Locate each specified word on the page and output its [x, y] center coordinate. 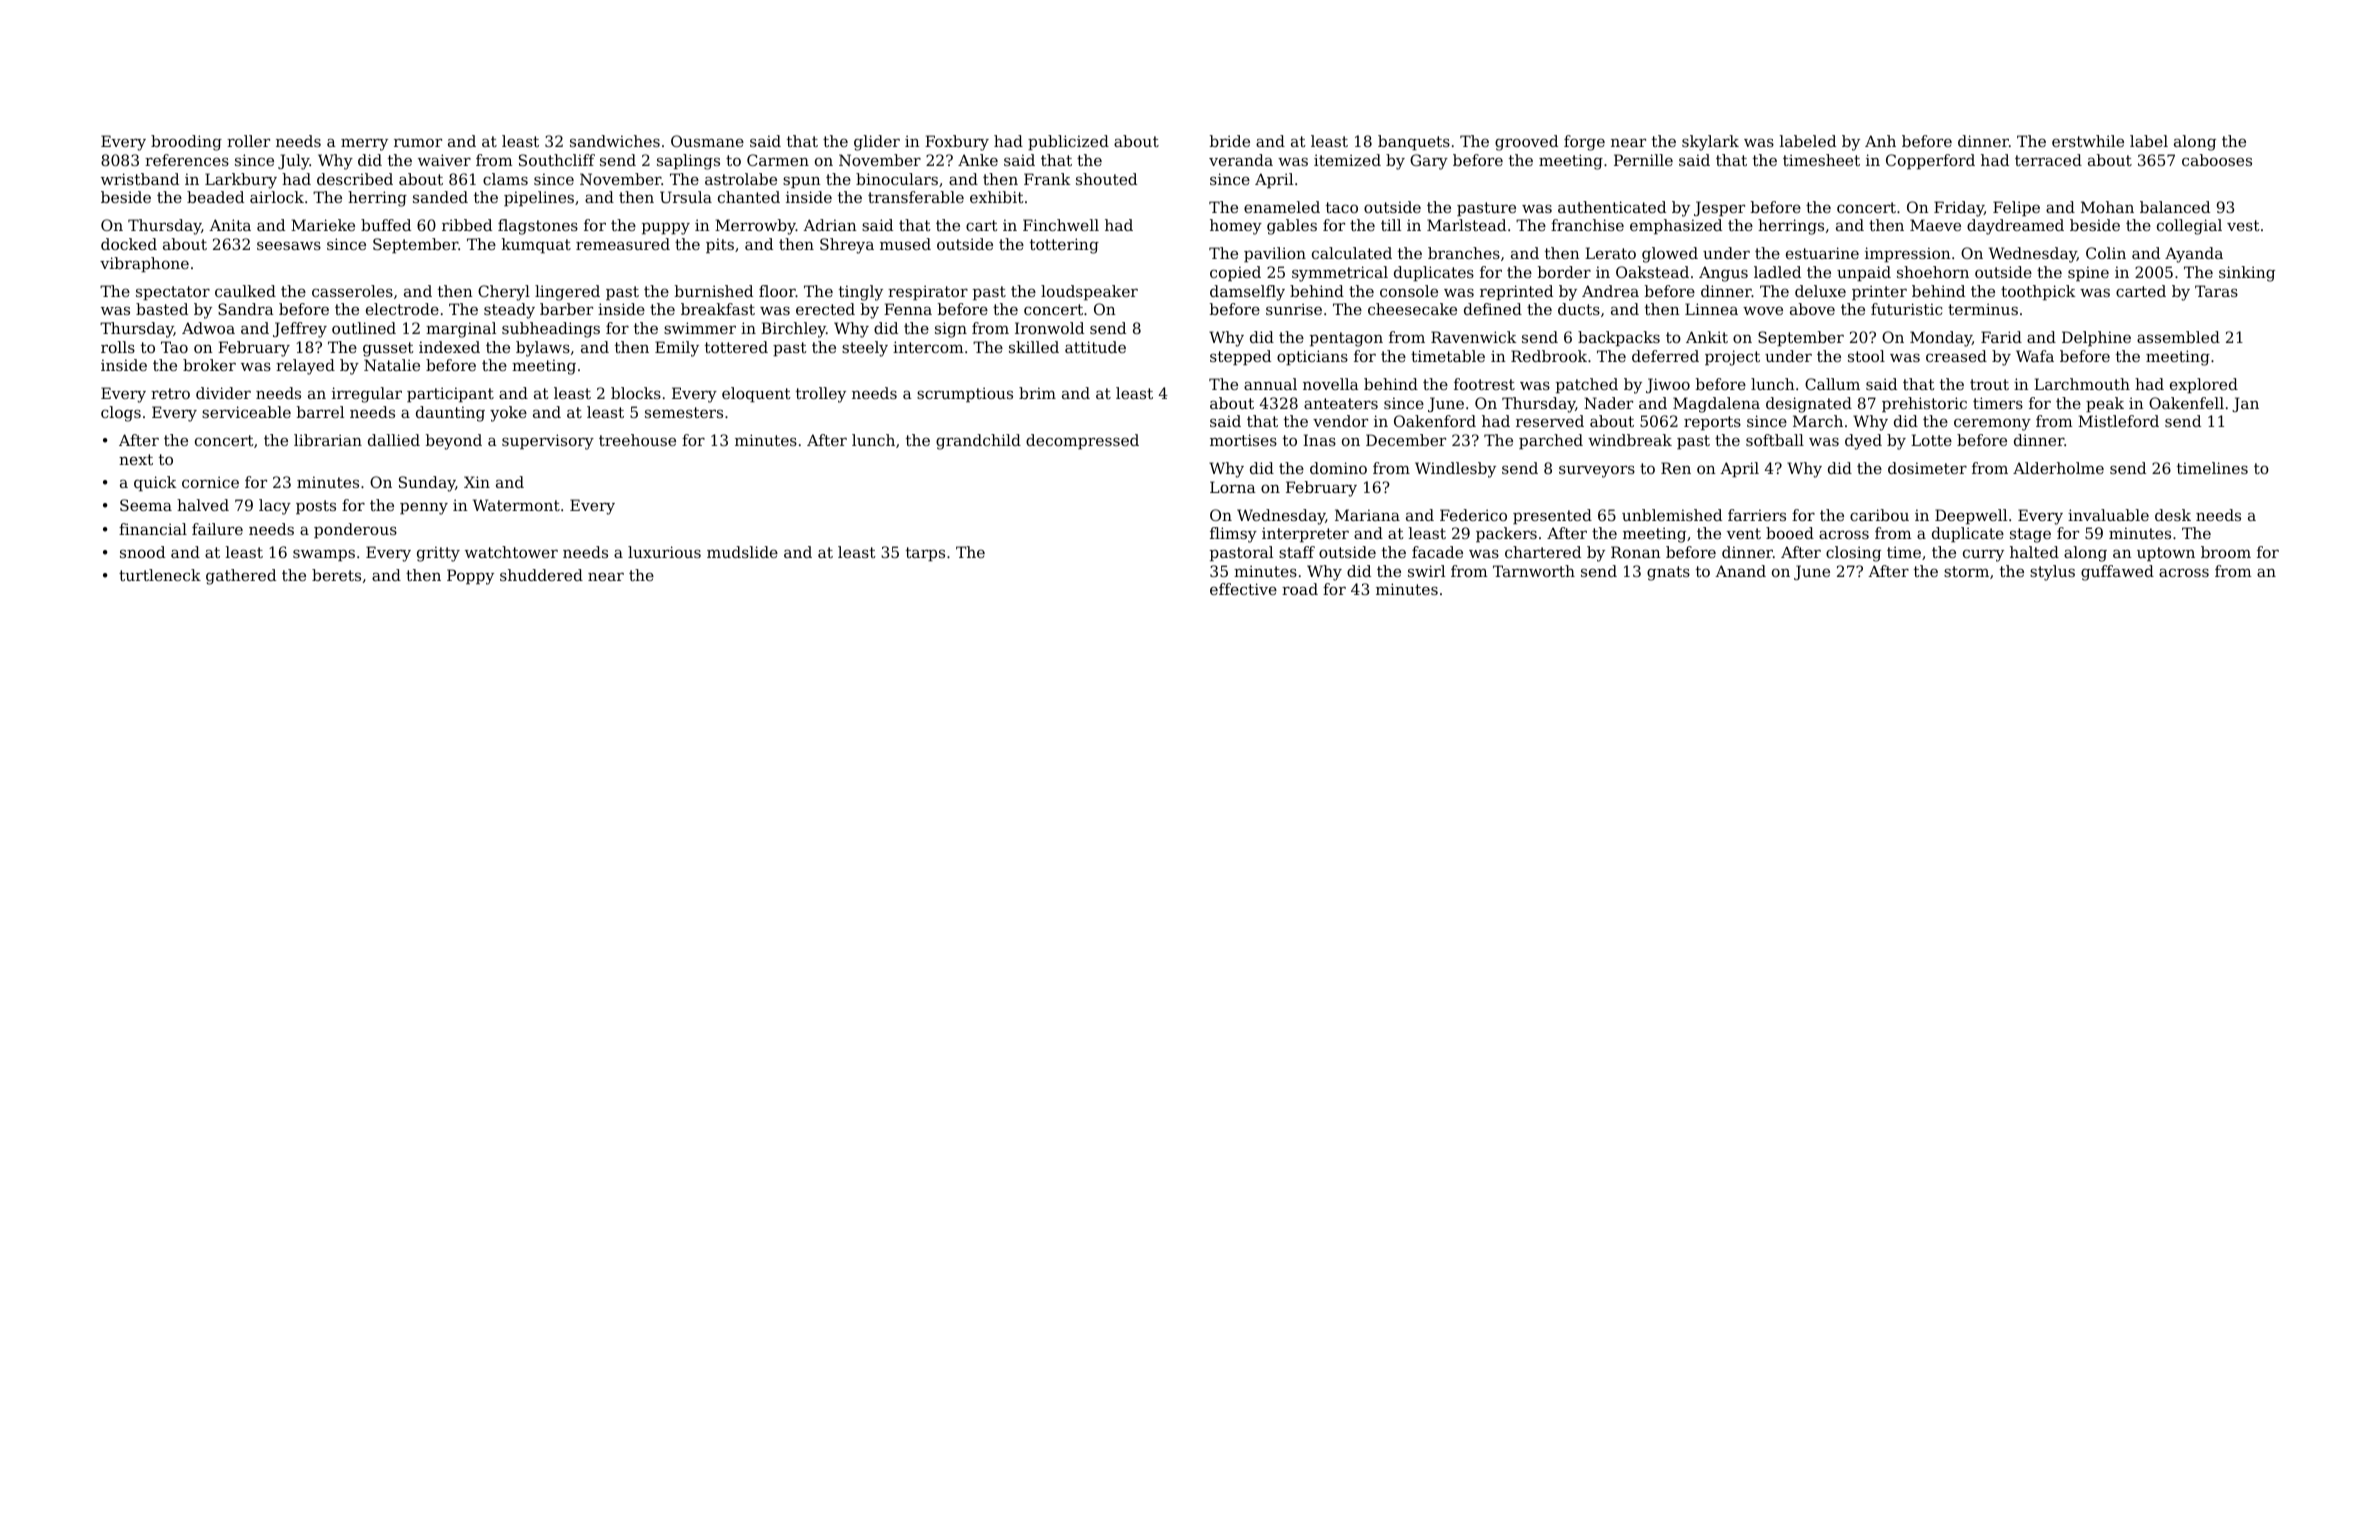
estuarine [1822, 253]
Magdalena [1716, 405]
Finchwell [1061, 225]
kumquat [536, 245]
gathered [241, 577]
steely [865, 349]
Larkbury [241, 181]
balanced [2175, 207]
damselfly [1247, 293]
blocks [636, 393]
